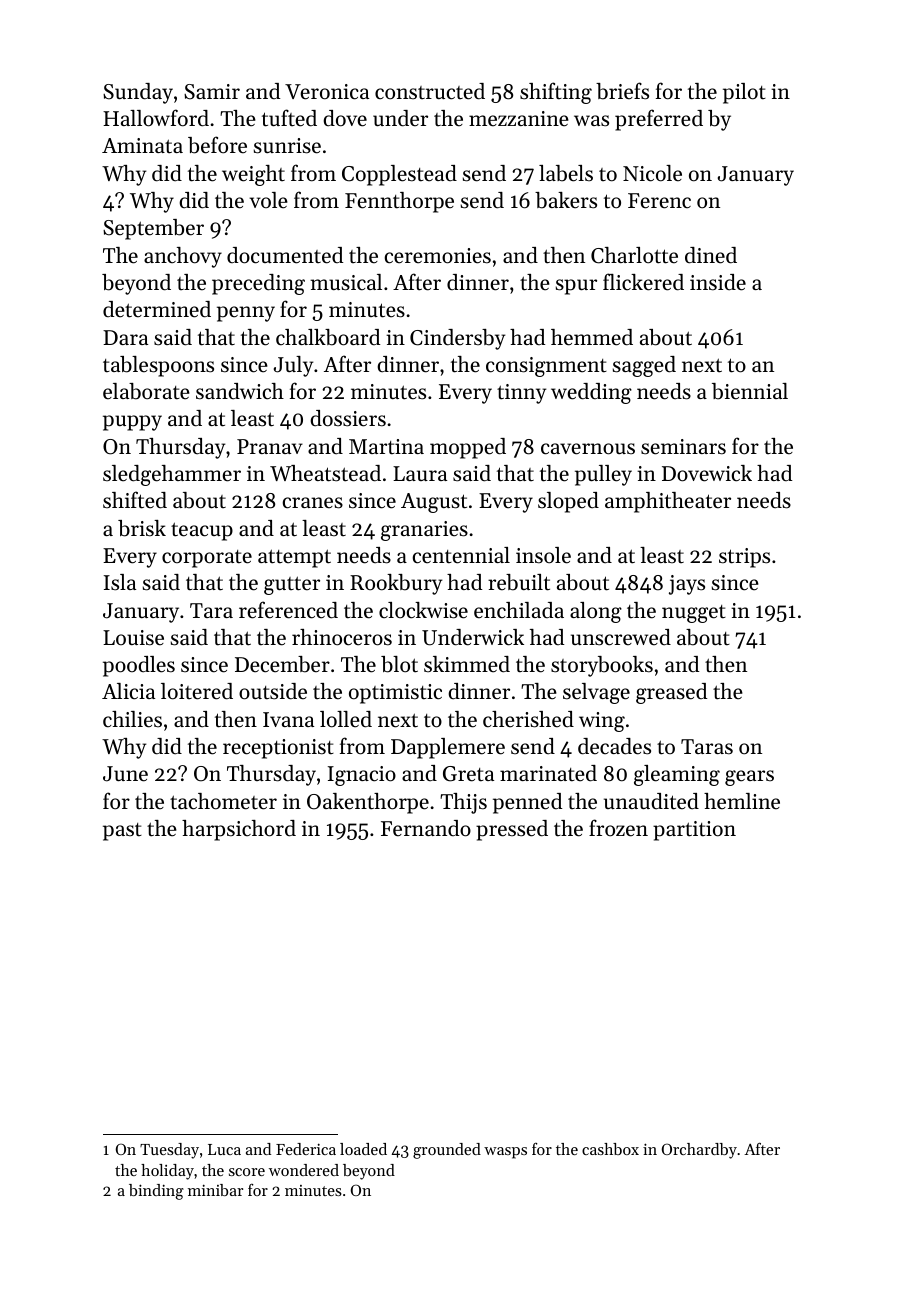  What do you see at coordinates (215, 1190) in the screenshot?
I see `minibar` at bounding box center [215, 1190].
